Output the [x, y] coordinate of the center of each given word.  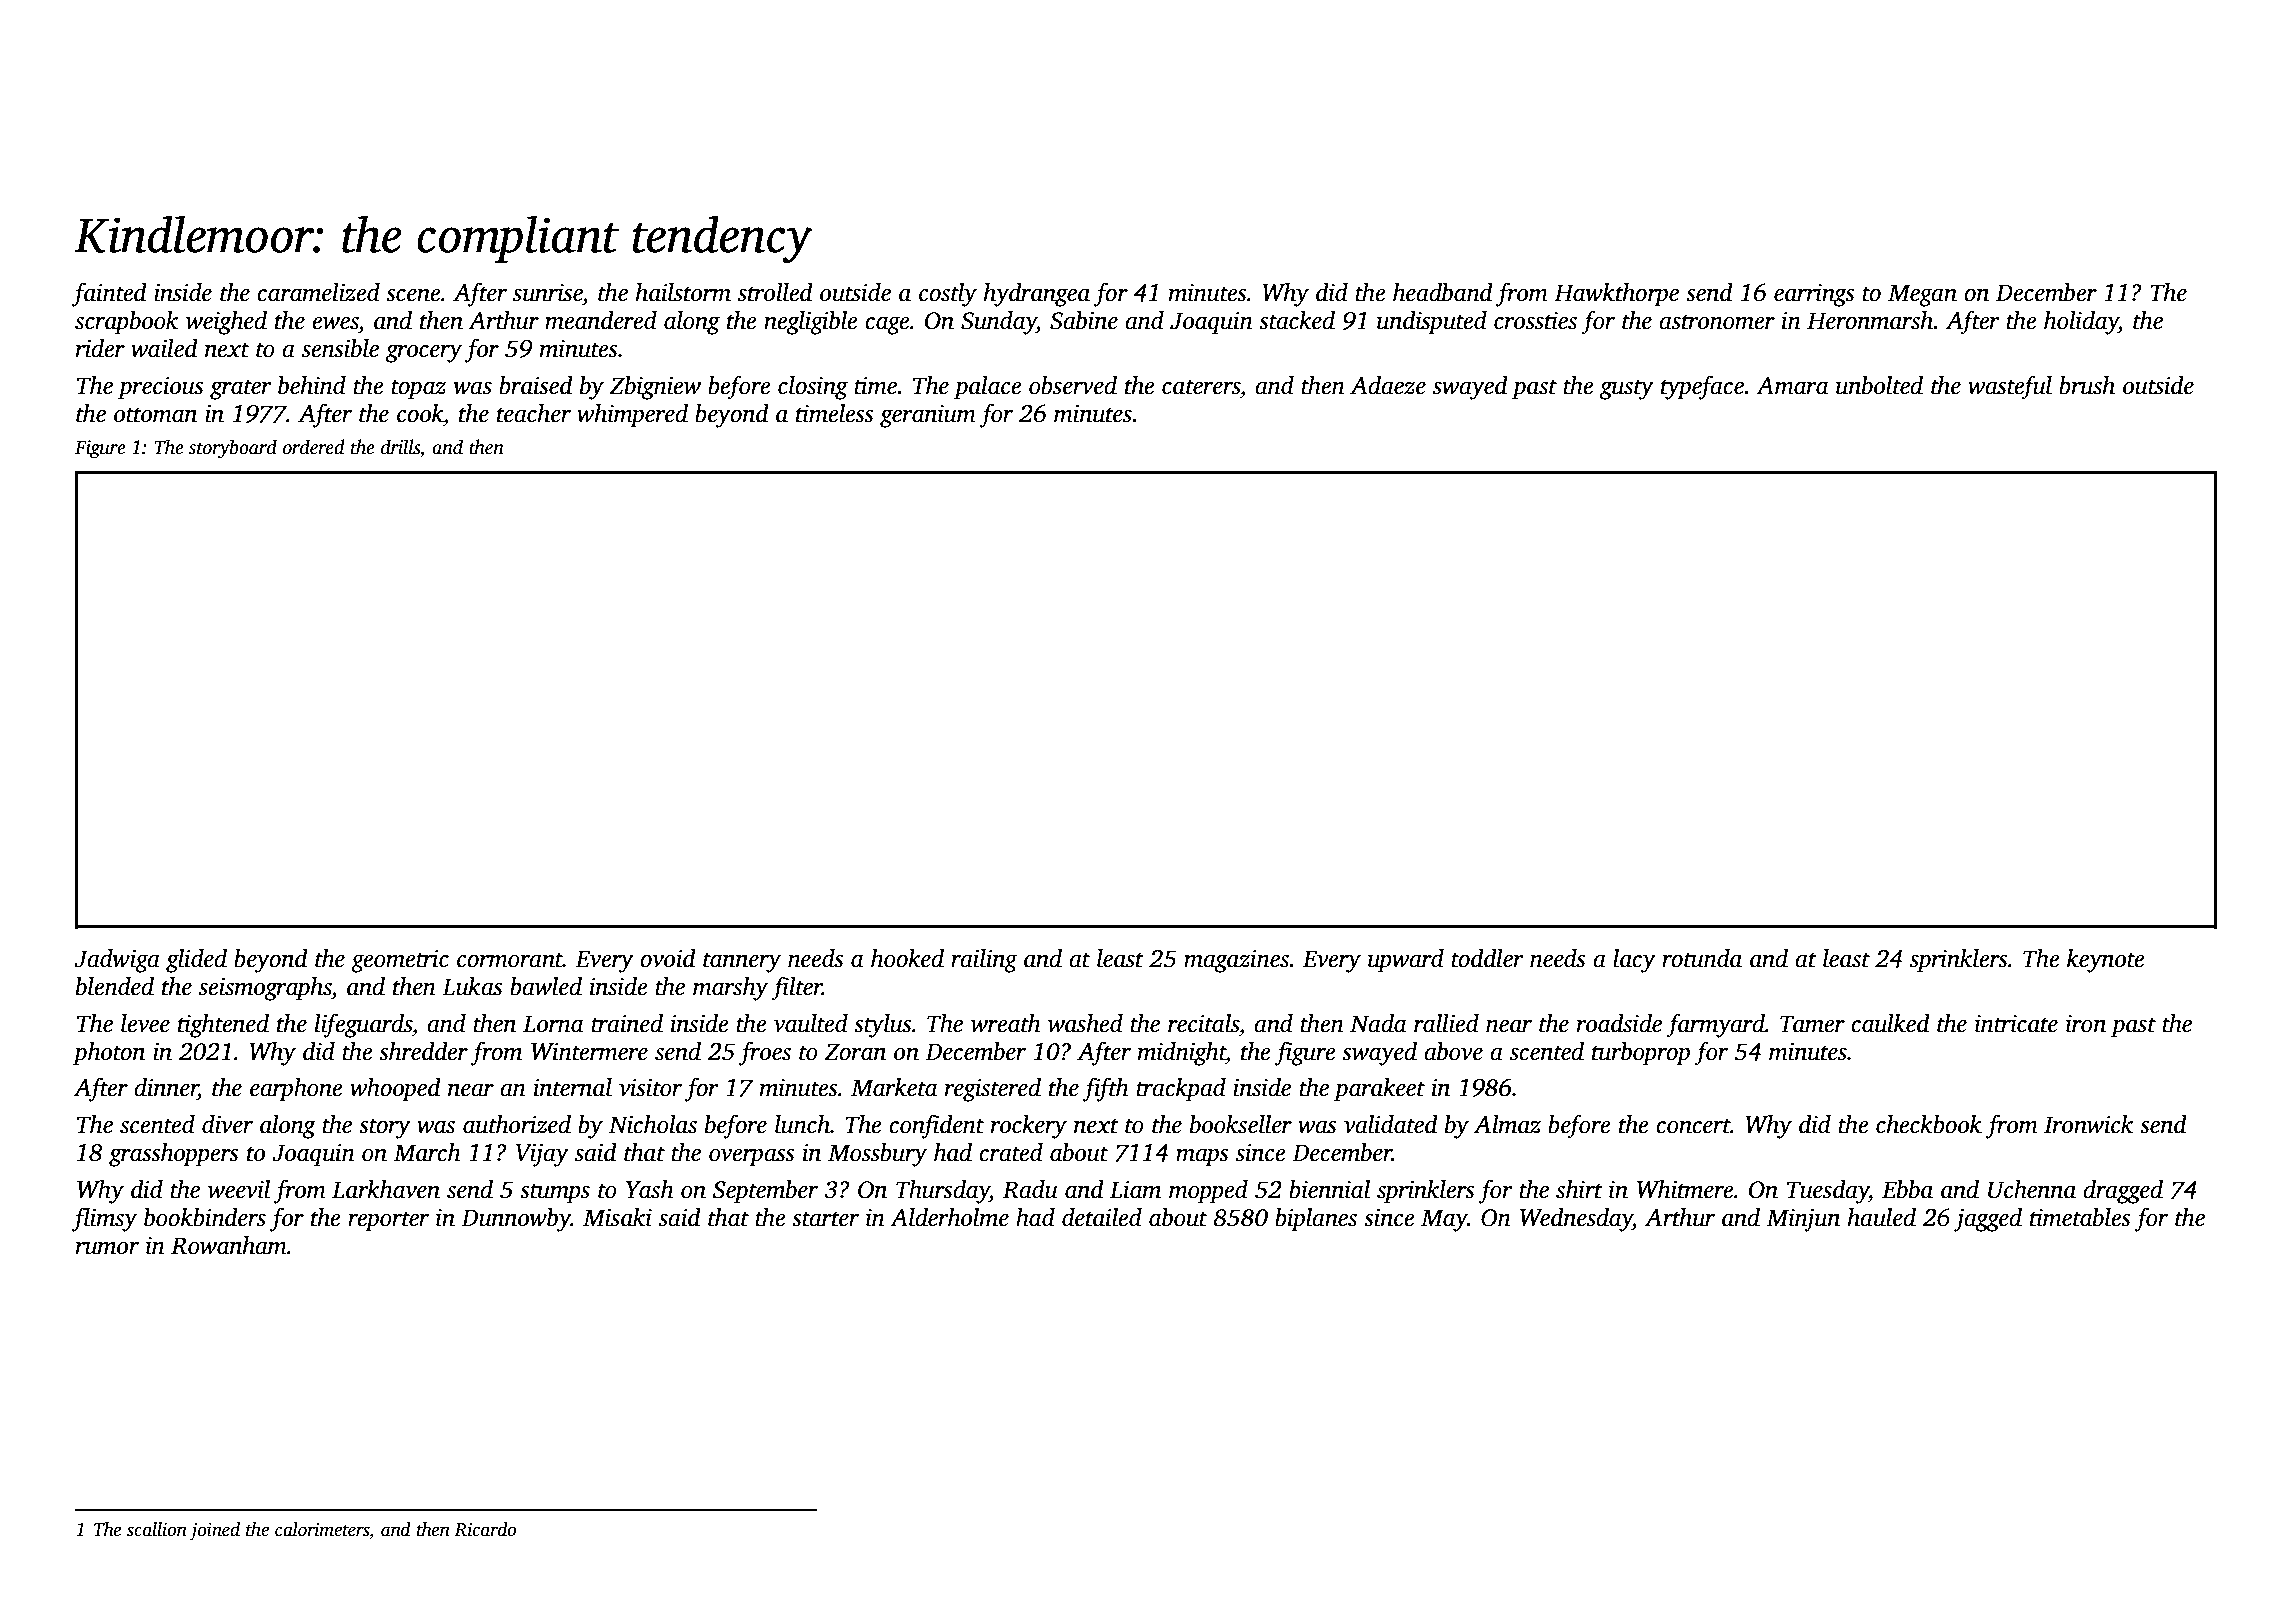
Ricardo [485, 1529]
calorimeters [322, 1529]
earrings [1814, 295]
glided [196, 961]
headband [1443, 292]
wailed [164, 348]
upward [1406, 961]
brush [2087, 385]
